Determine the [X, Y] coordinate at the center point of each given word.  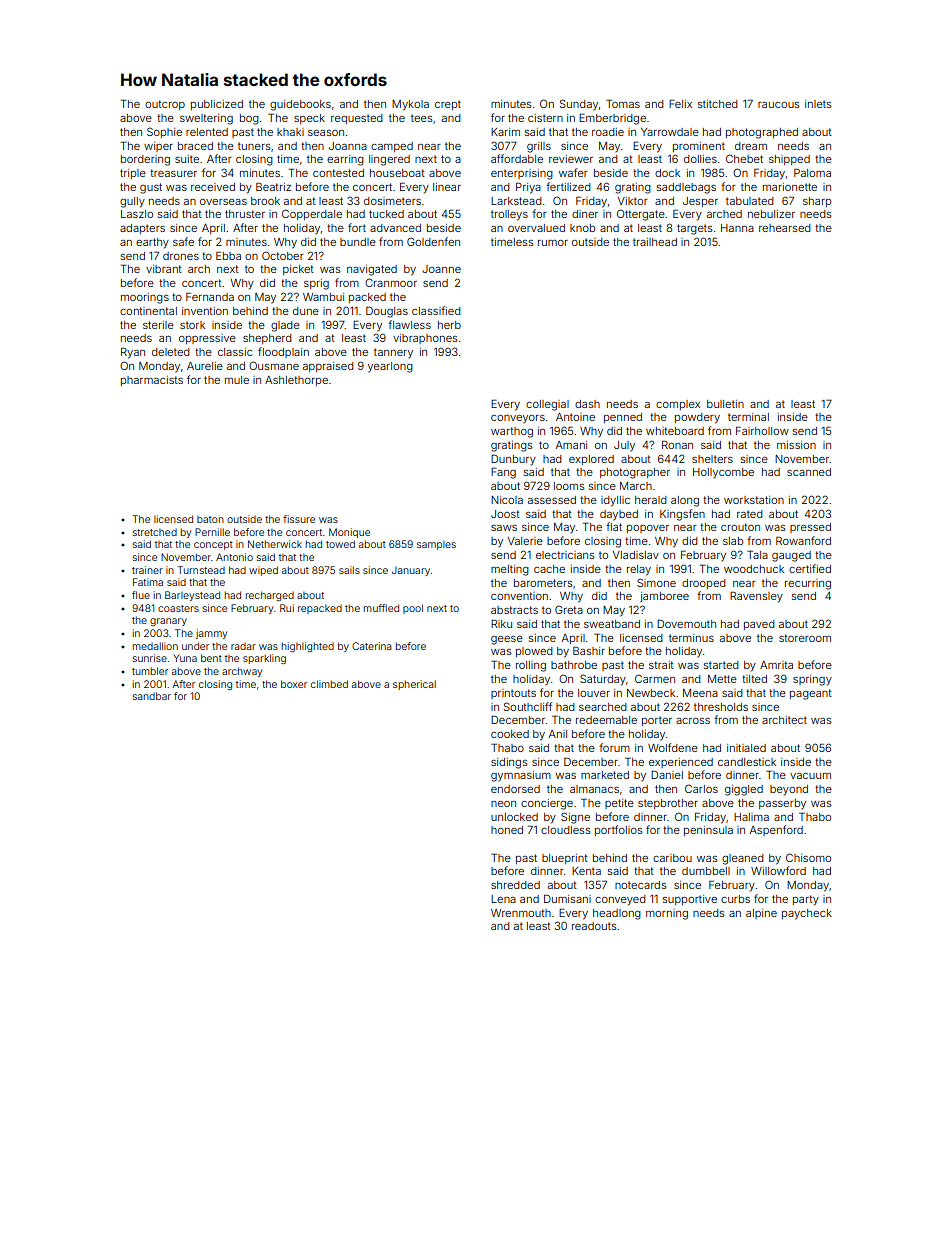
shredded [515, 885]
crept [448, 105]
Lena [503, 899]
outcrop [165, 105]
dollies [700, 159]
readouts [594, 926]
